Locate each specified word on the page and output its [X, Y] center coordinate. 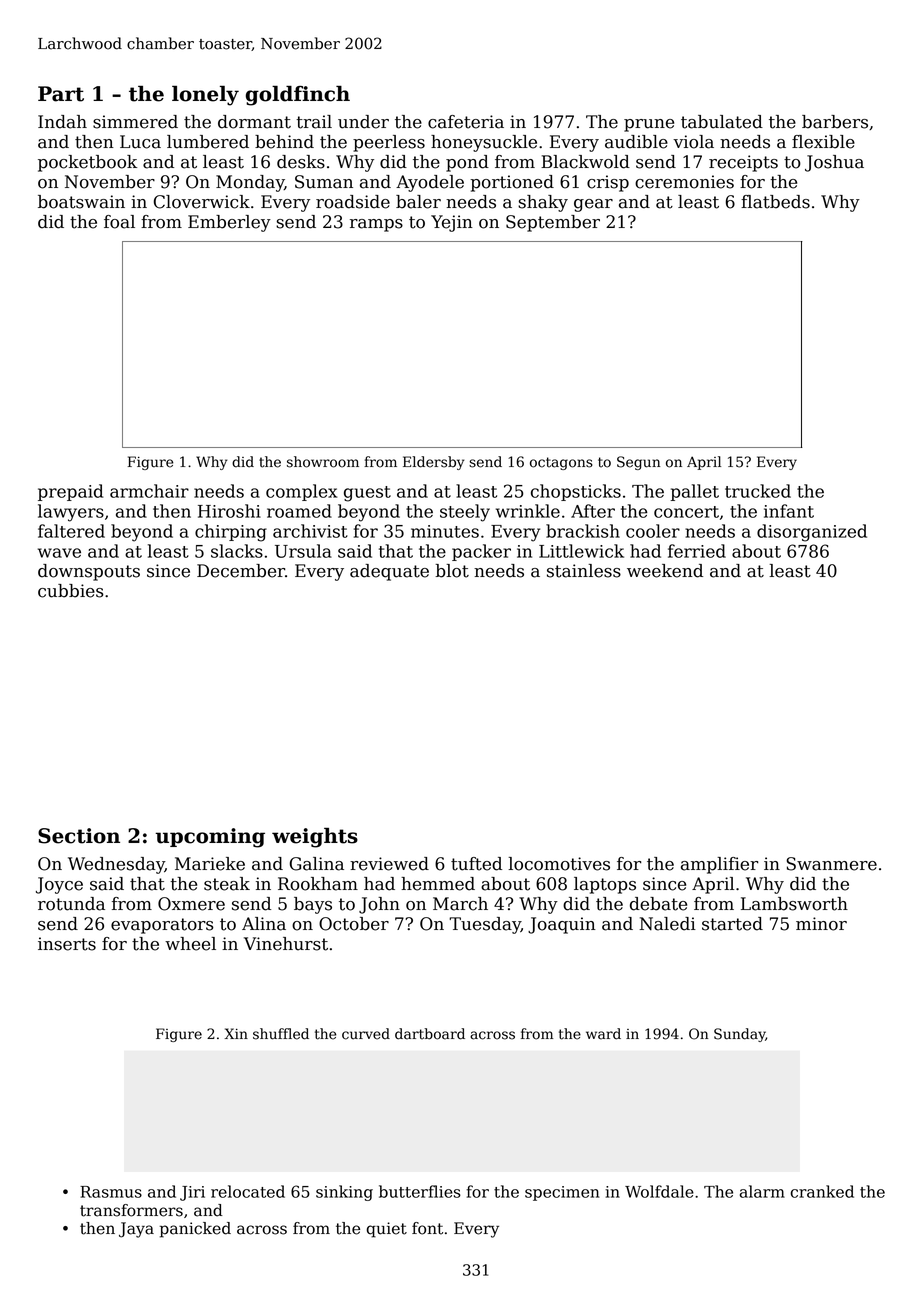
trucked [758, 491]
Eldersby [433, 463]
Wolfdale [659, 1191]
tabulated [722, 122]
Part [61, 94]
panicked [195, 1230]
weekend [665, 571]
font [427, 1228]
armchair [149, 491]
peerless [389, 143]
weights [315, 838]
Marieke [210, 864]
